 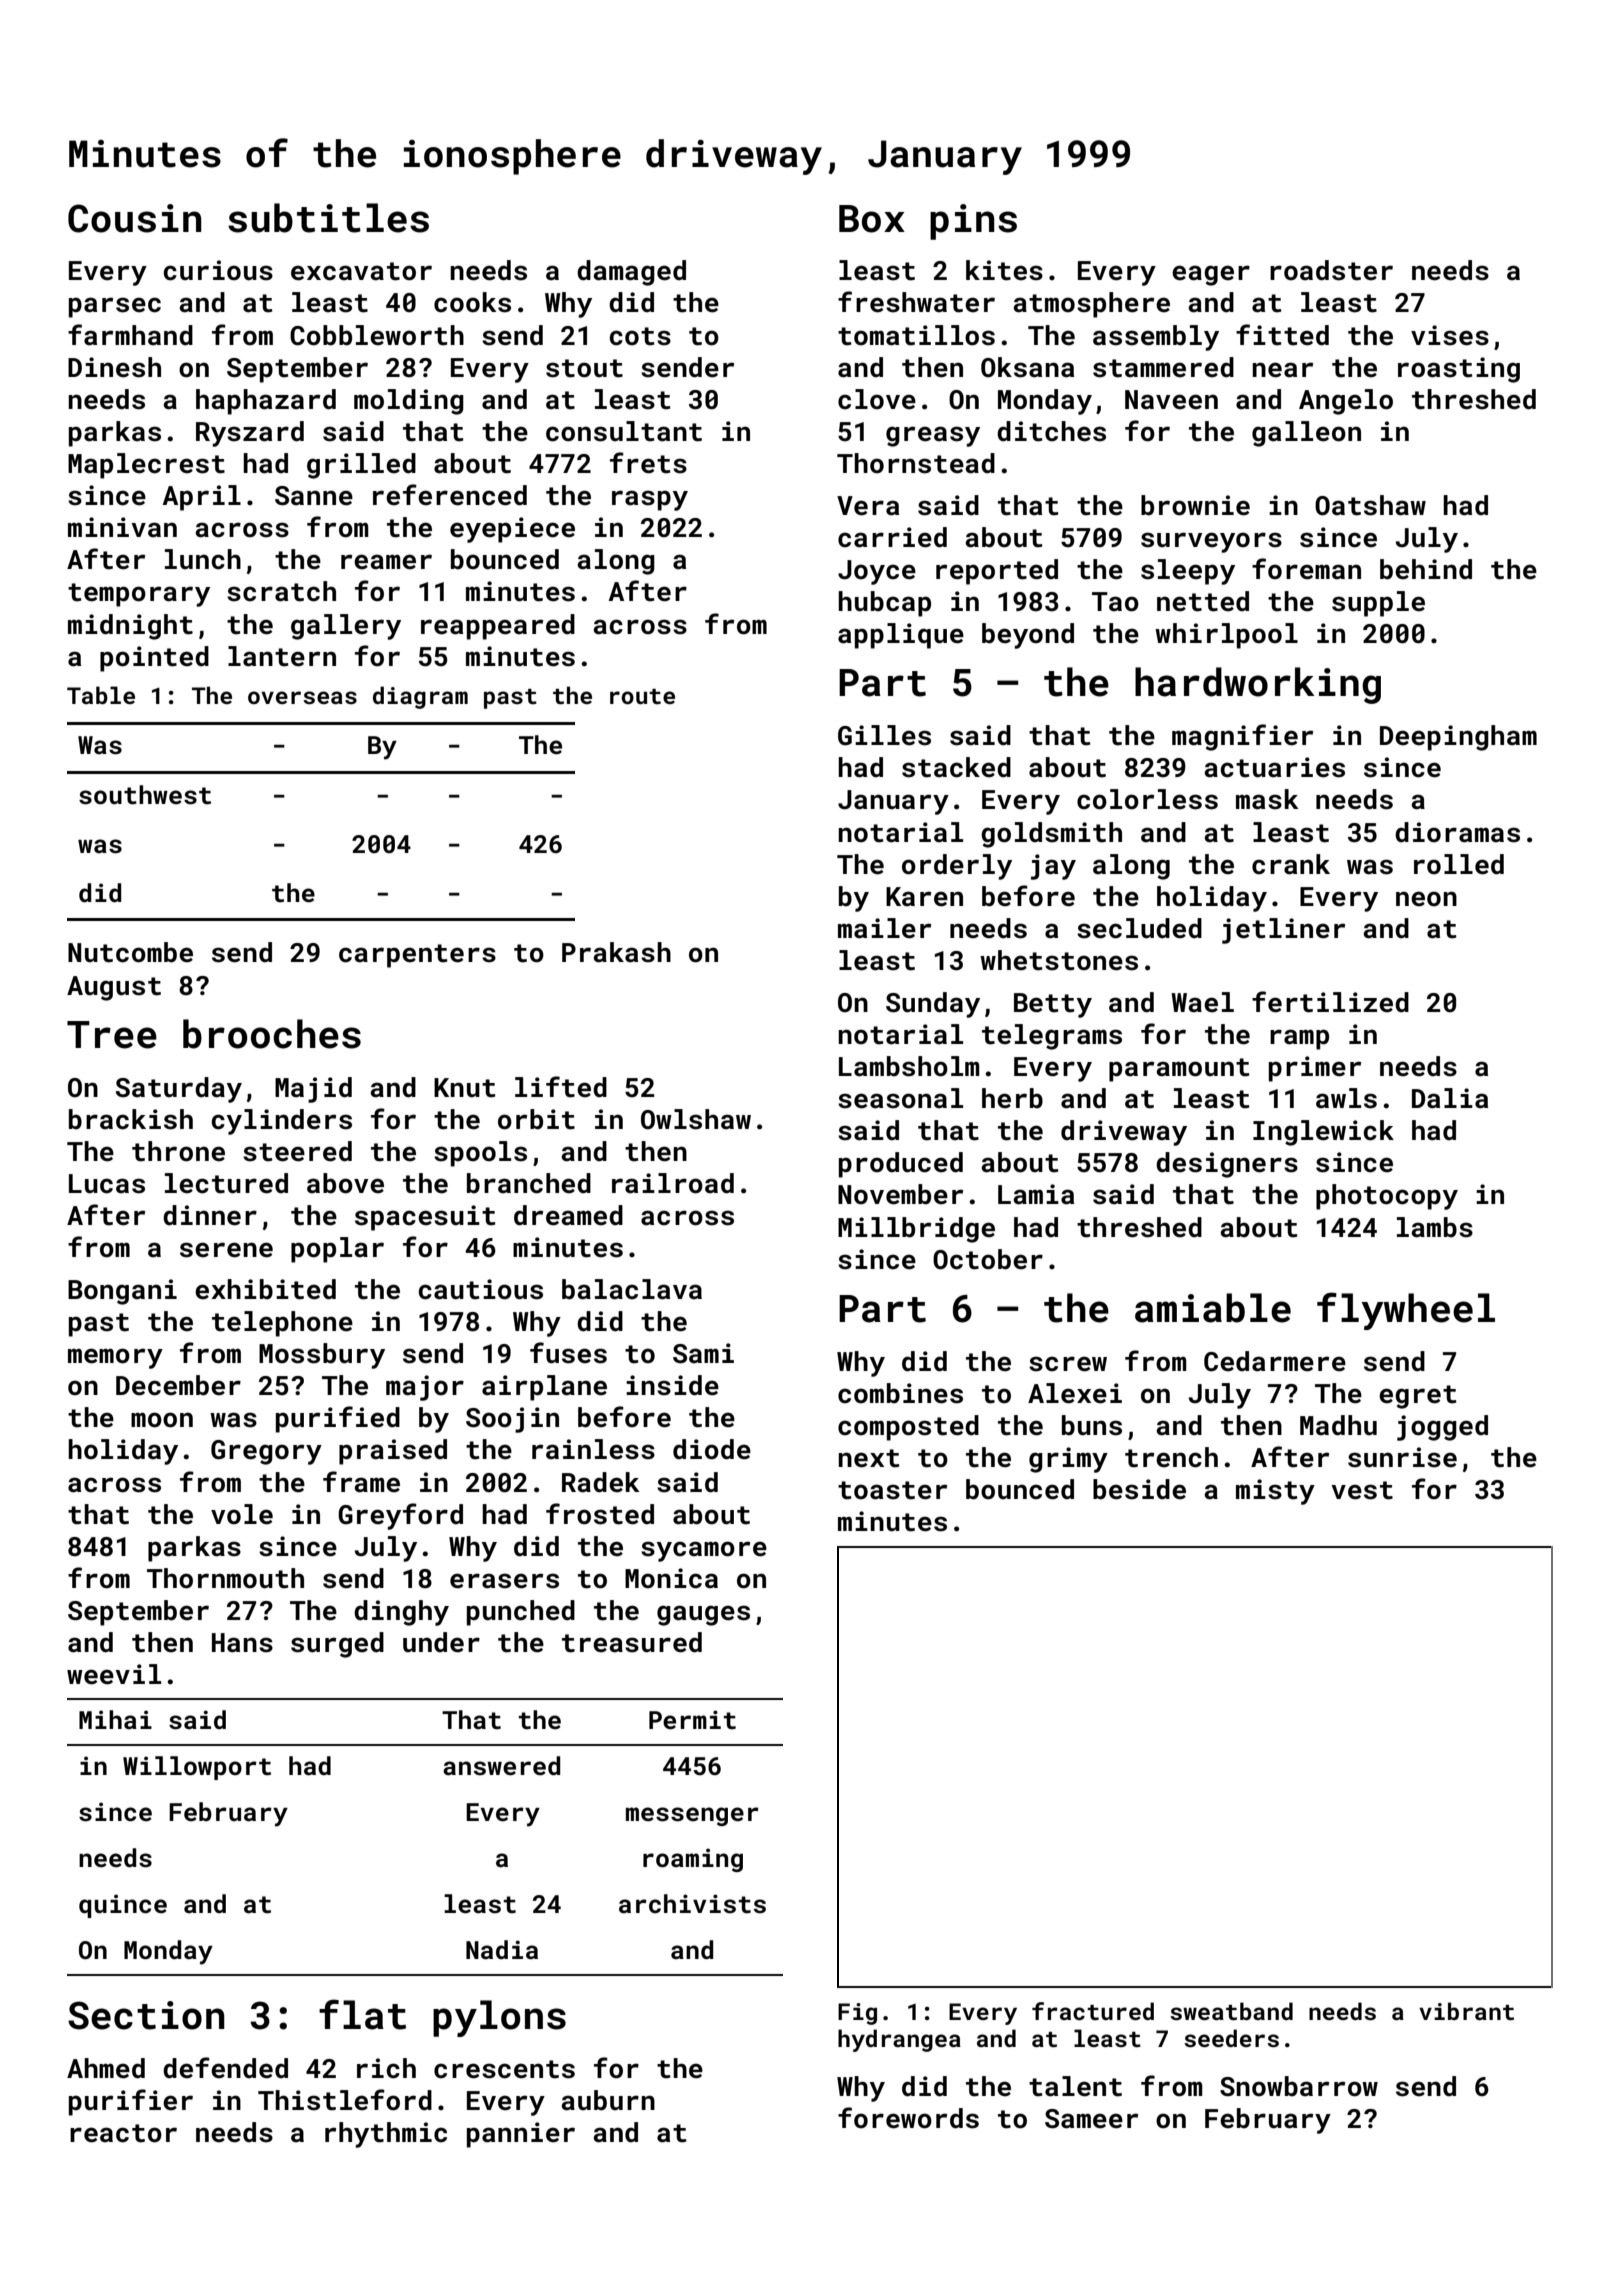 What do you see at coordinates (1426, 569) in the page?
I see `behind` at bounding box center [1426, 569].
